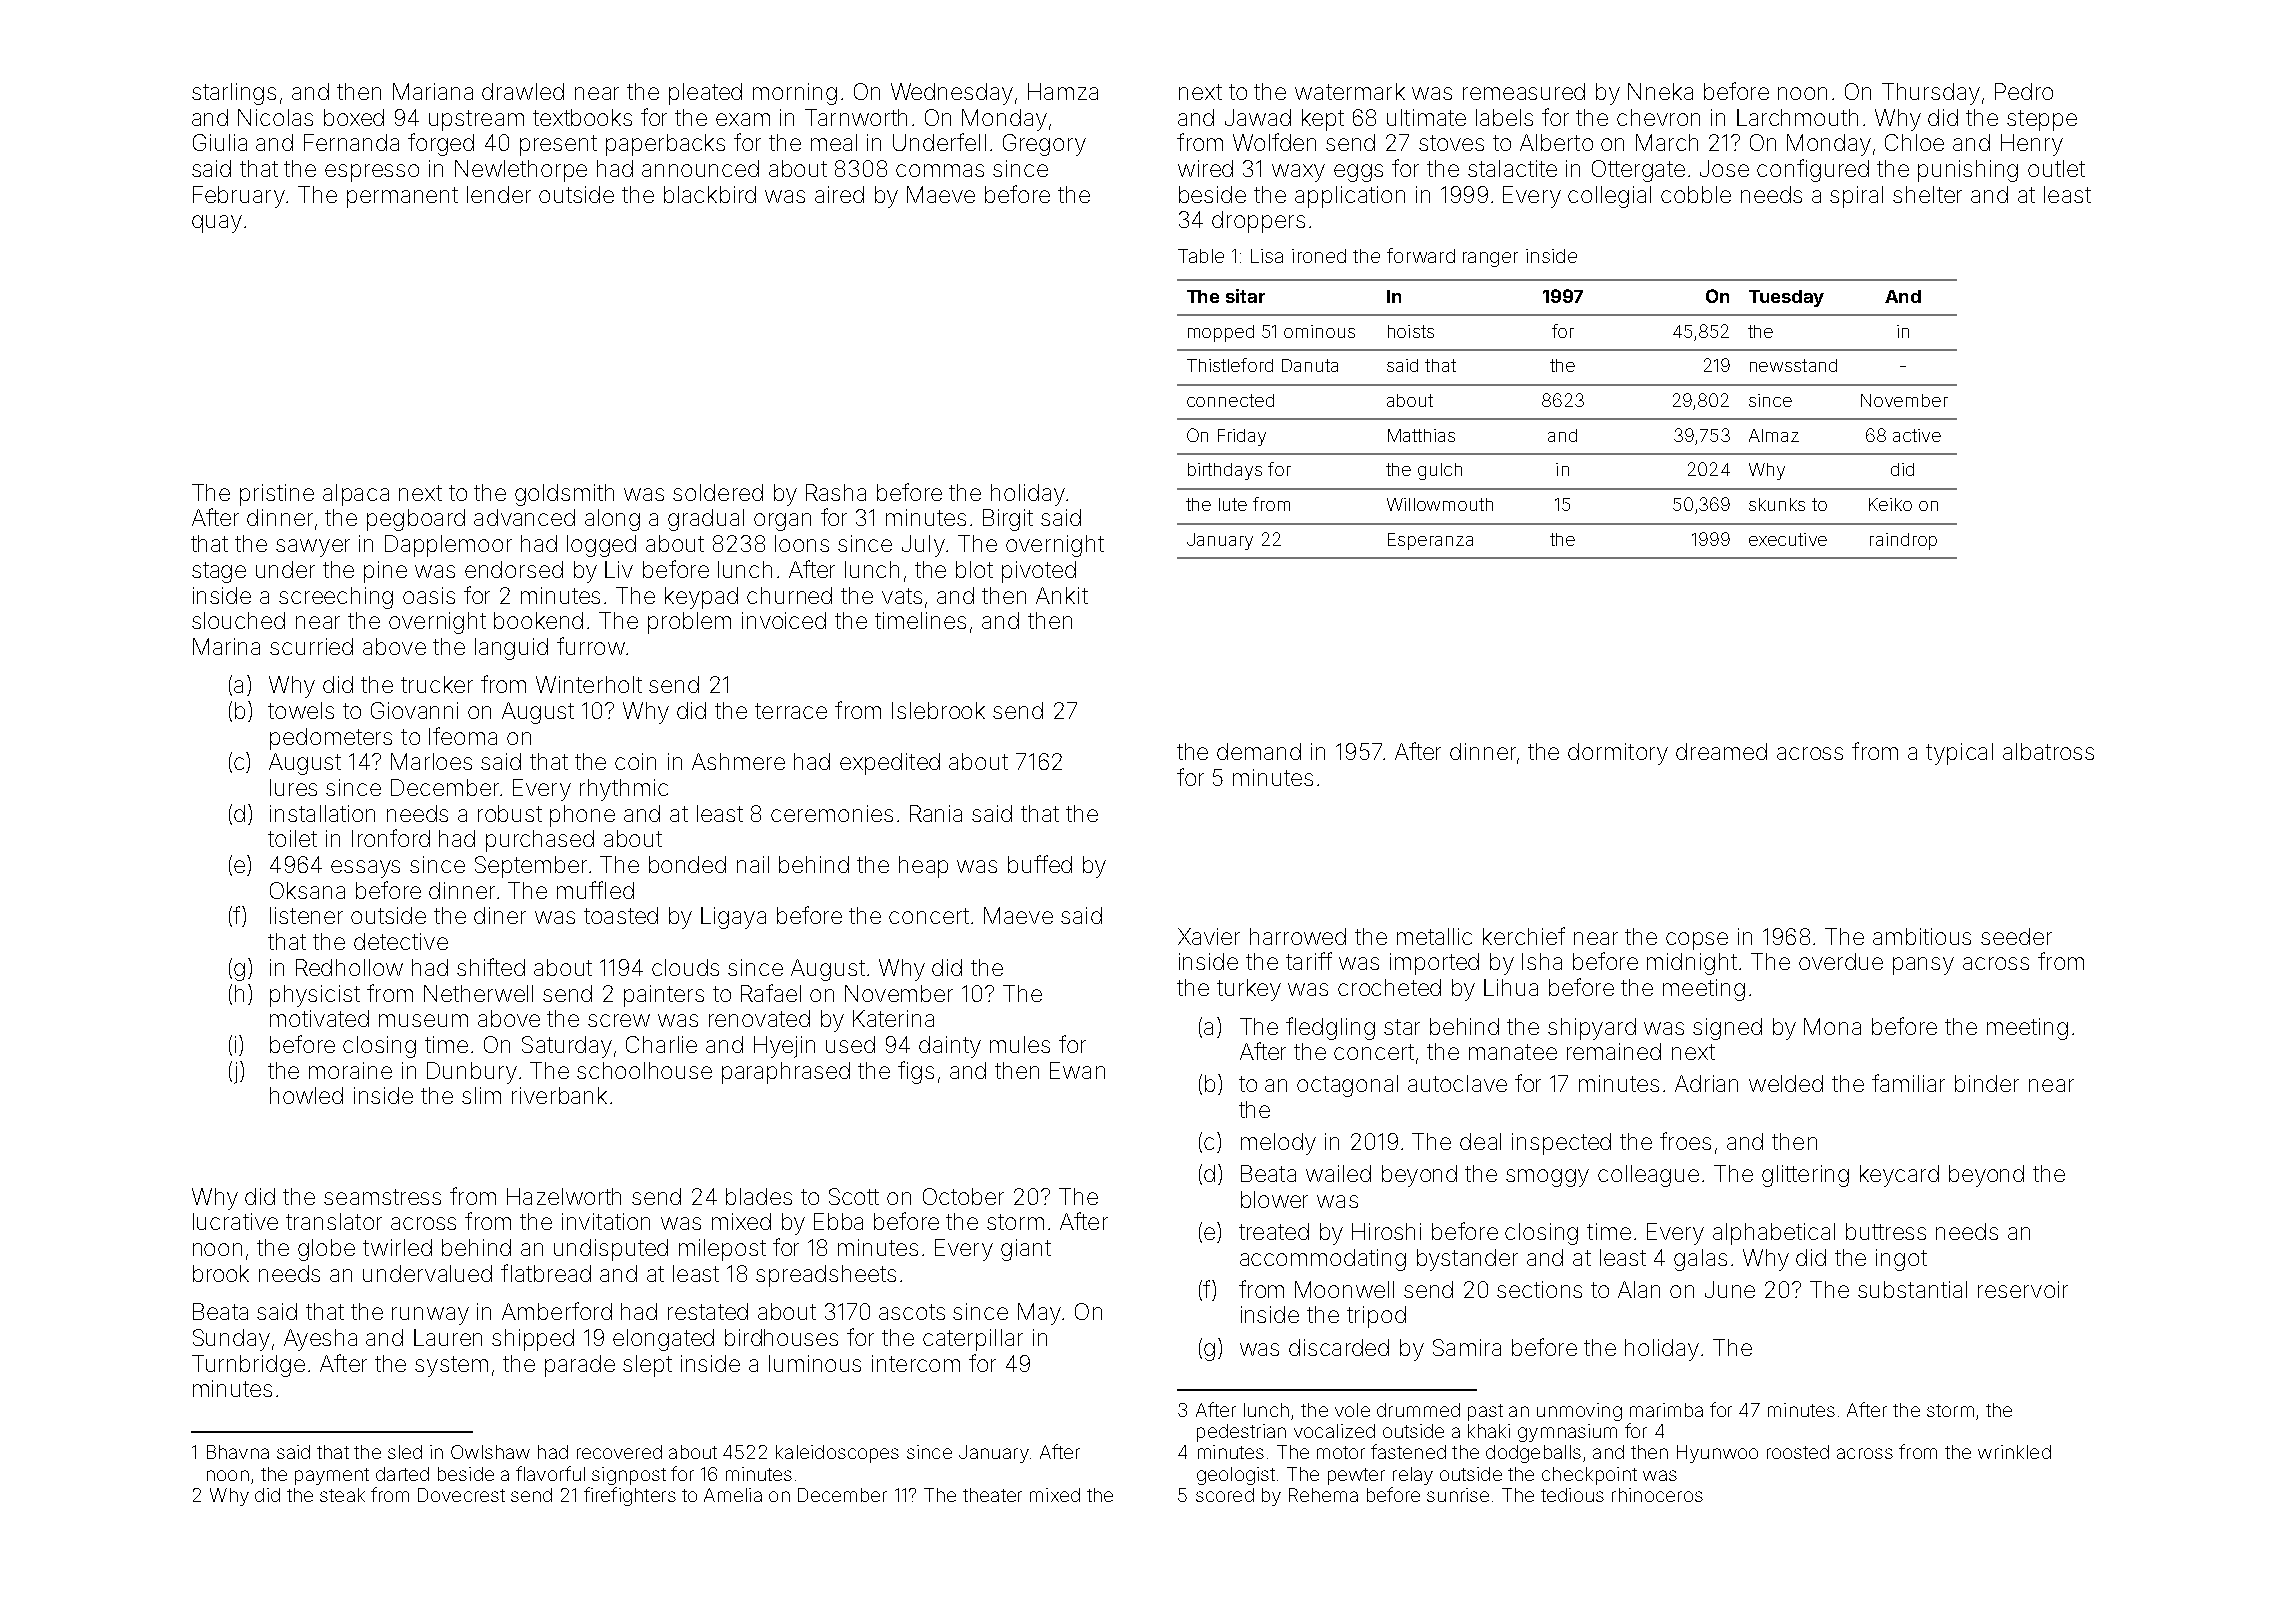 This image has height=1620, width=2292. I want to click on collegial, so click(1609, 197).
